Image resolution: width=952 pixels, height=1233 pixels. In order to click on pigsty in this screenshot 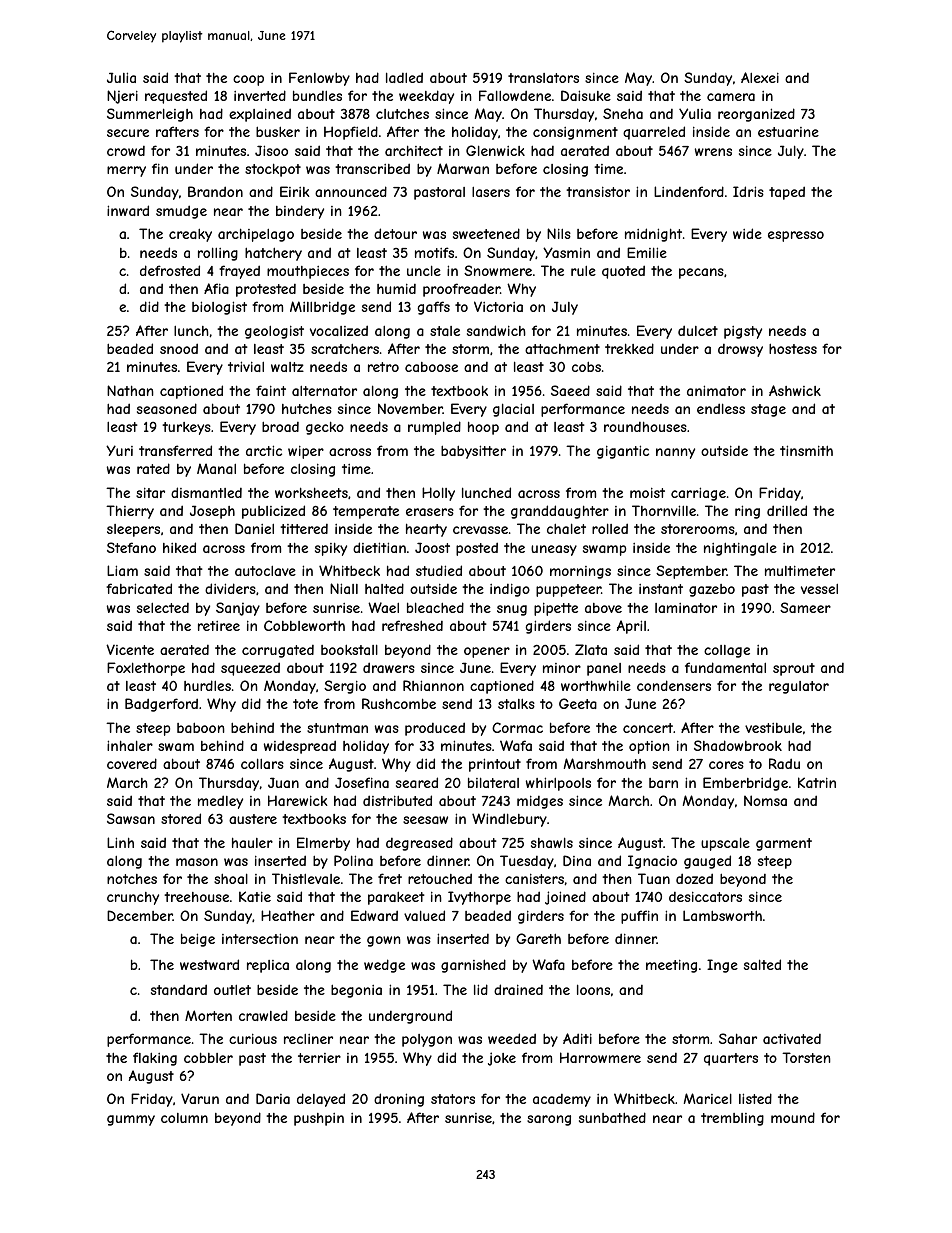, I will do `click(743, 332)`.
